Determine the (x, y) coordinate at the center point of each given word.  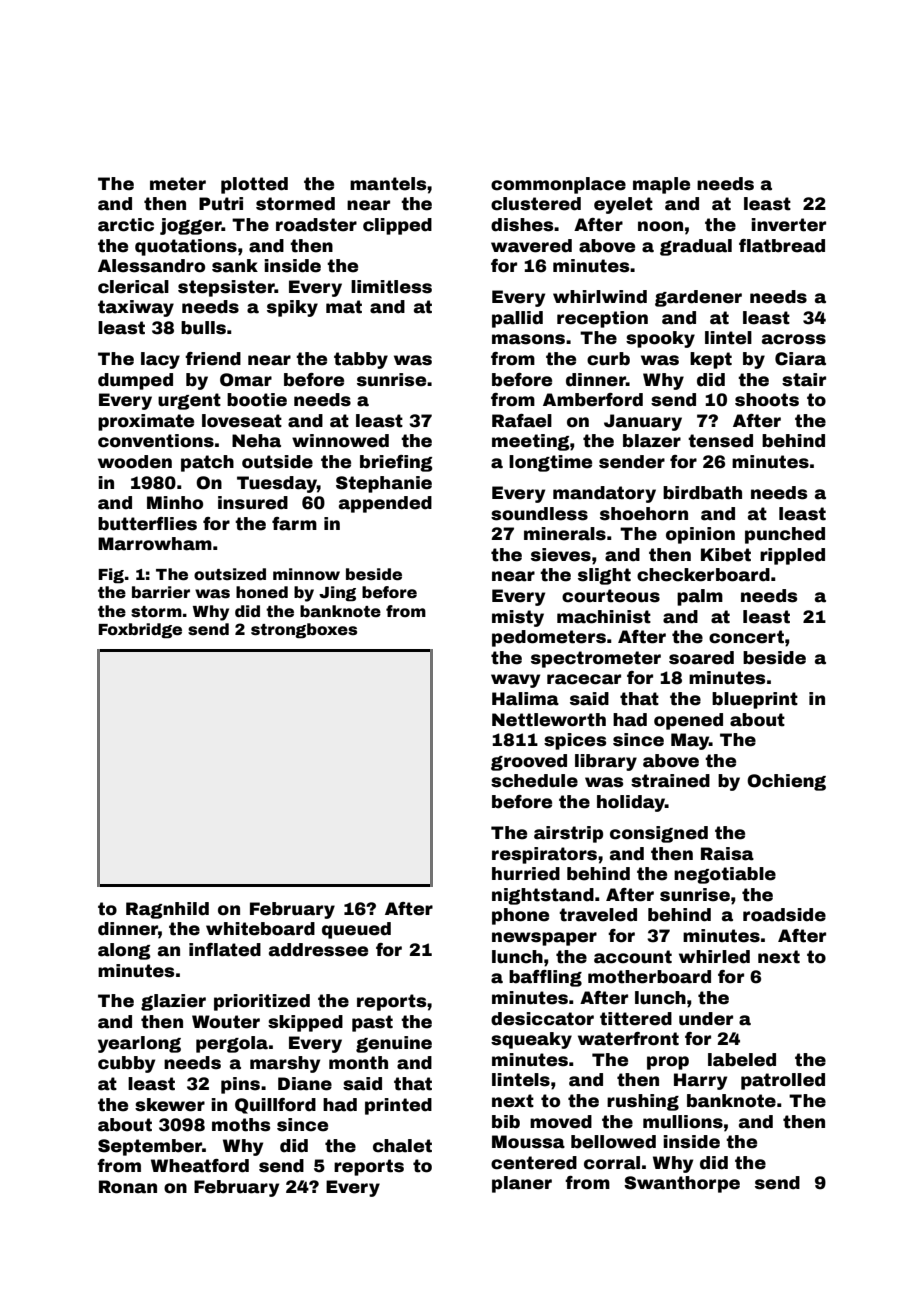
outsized (230, 574)
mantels (388, 184)
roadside (784, 915)
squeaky (531, 1040)
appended (385, 504)
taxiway (136, 308)
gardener (698, 298)
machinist (604, 617)
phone (520, 916)
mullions (683, 1122)
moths (241, 1125)
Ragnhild (167, 910)
